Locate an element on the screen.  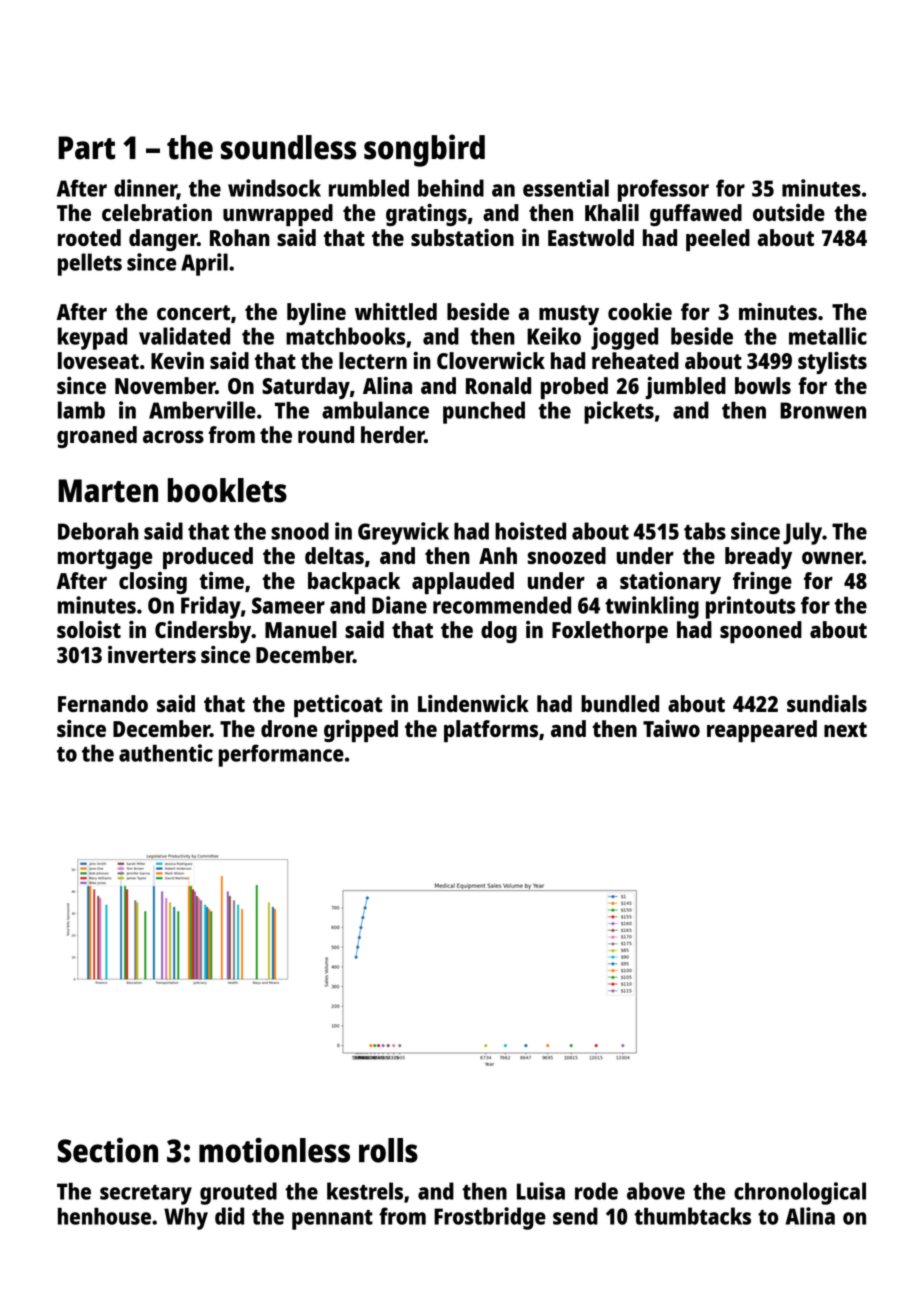
songbird is located at coordinates (424, 150).
